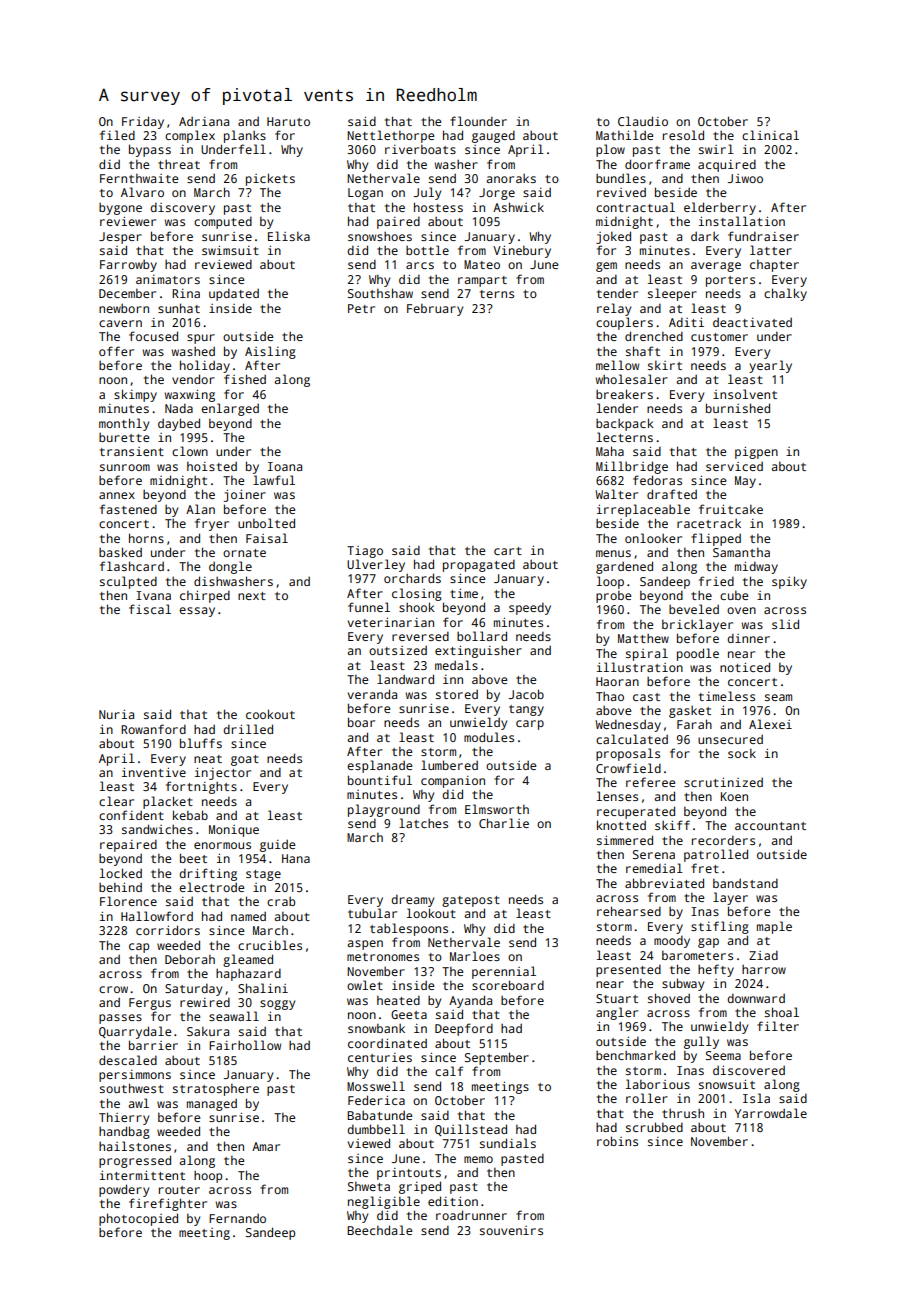 Image resolution: width=908 pixels, height=1316 pixels. Describe the element at coordinates (493, 136) in the page. I see `gauged` at that location.
